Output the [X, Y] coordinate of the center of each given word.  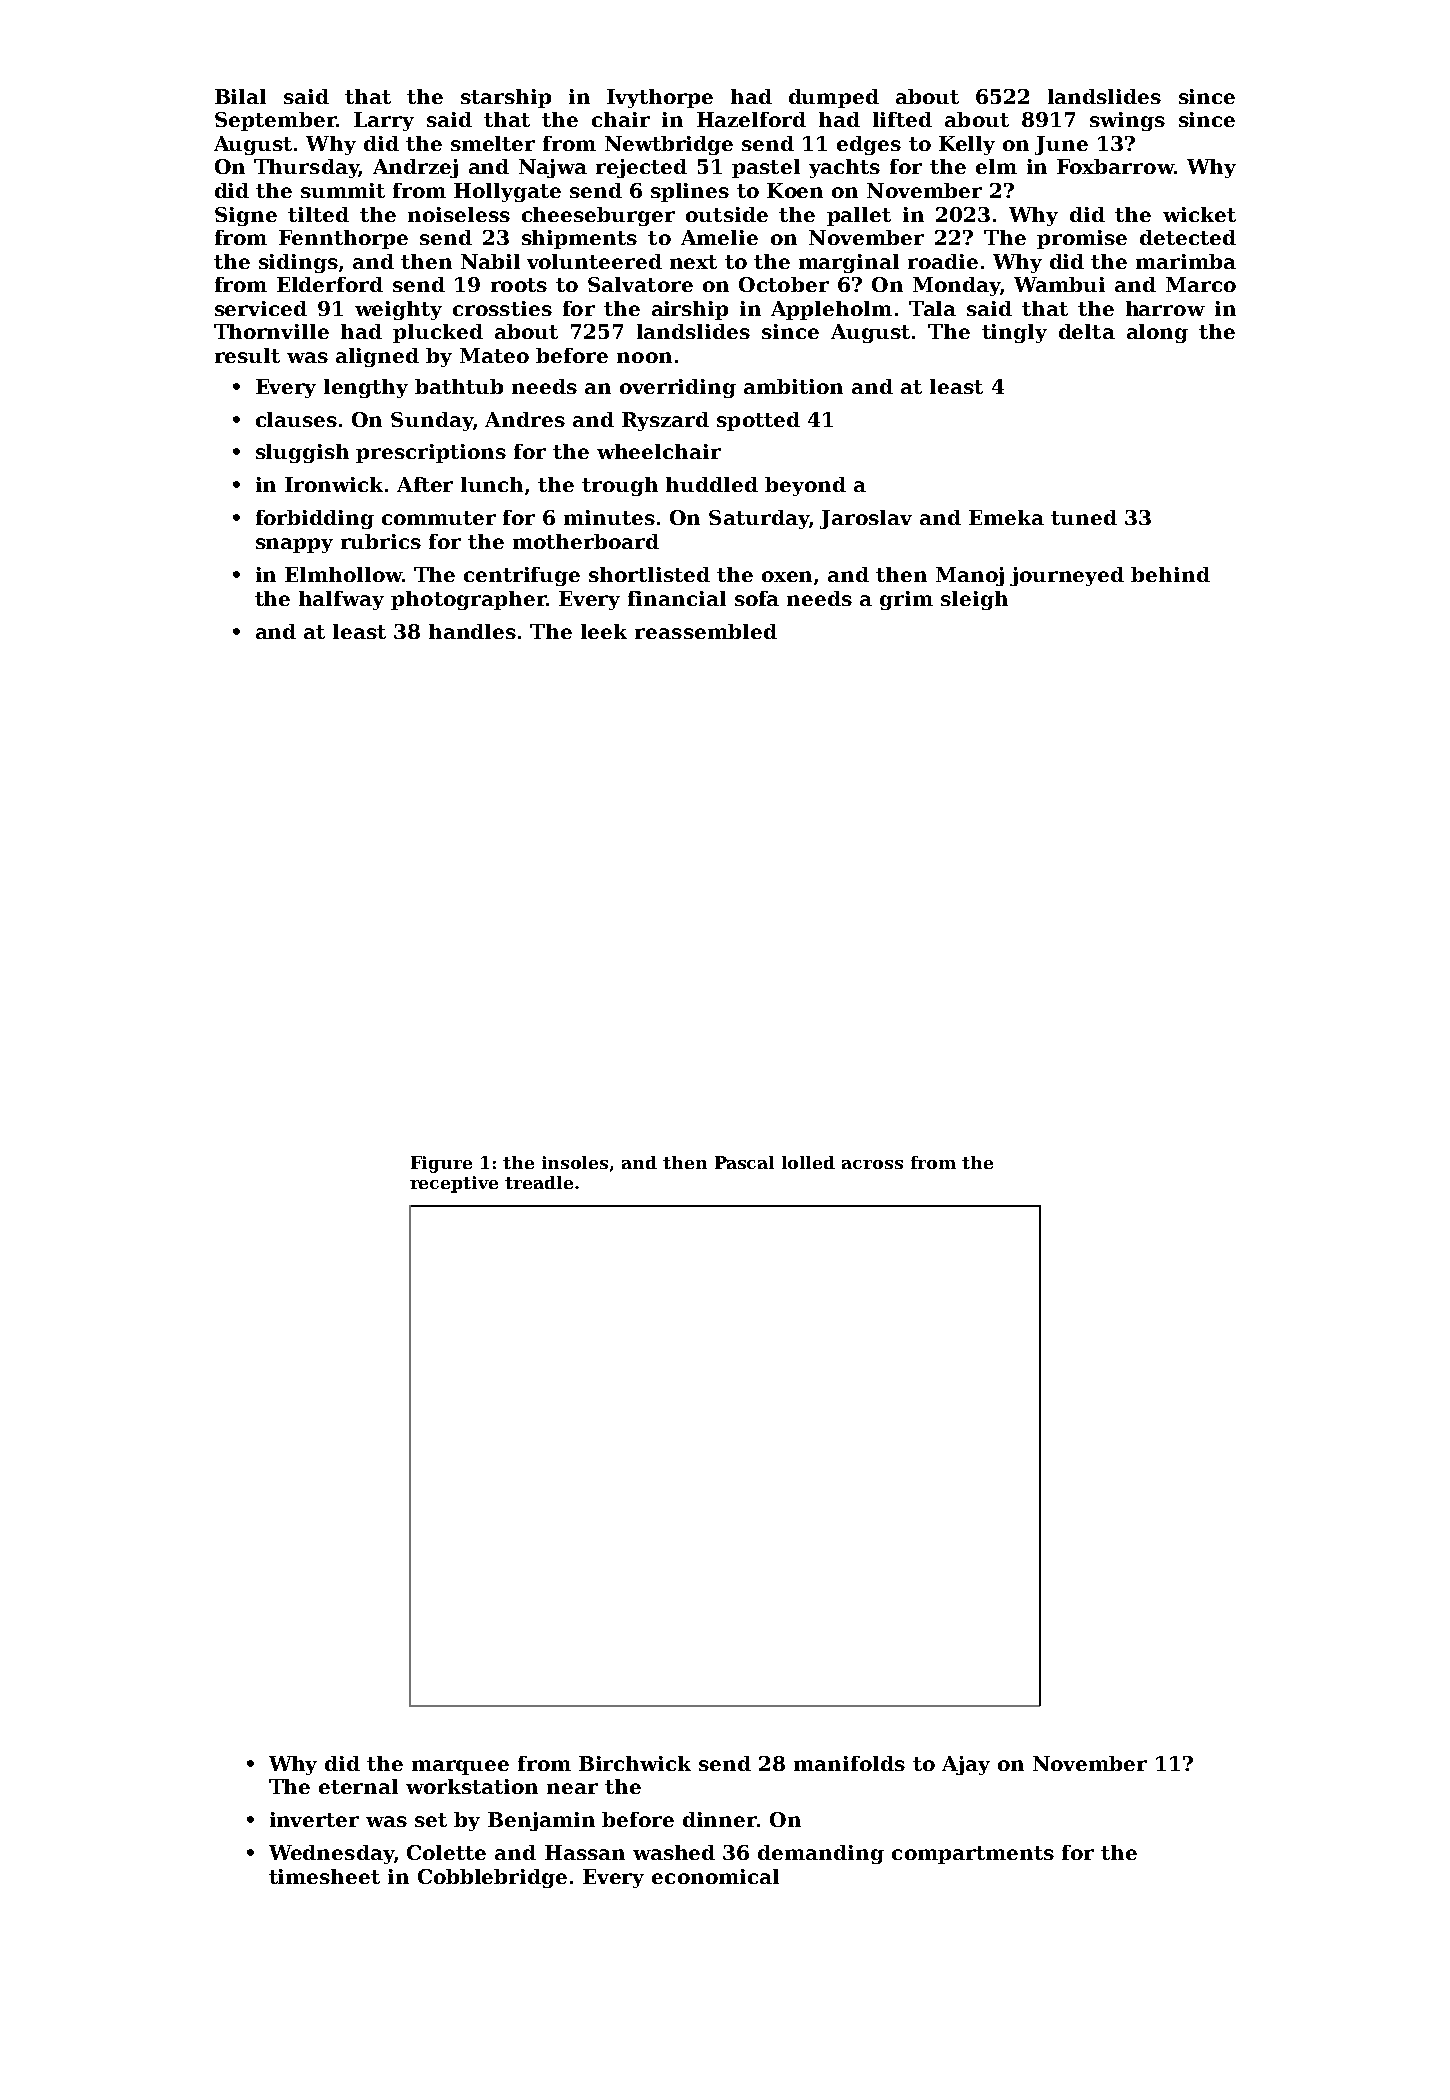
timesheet [324, 1876]
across [872, 1164]
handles [472, 631]
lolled [808, 1162]
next [693, 262]
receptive [454, 1184]
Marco [1201, 284]
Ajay [966, 1765]
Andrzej [415, 168]
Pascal [744, 1162]
